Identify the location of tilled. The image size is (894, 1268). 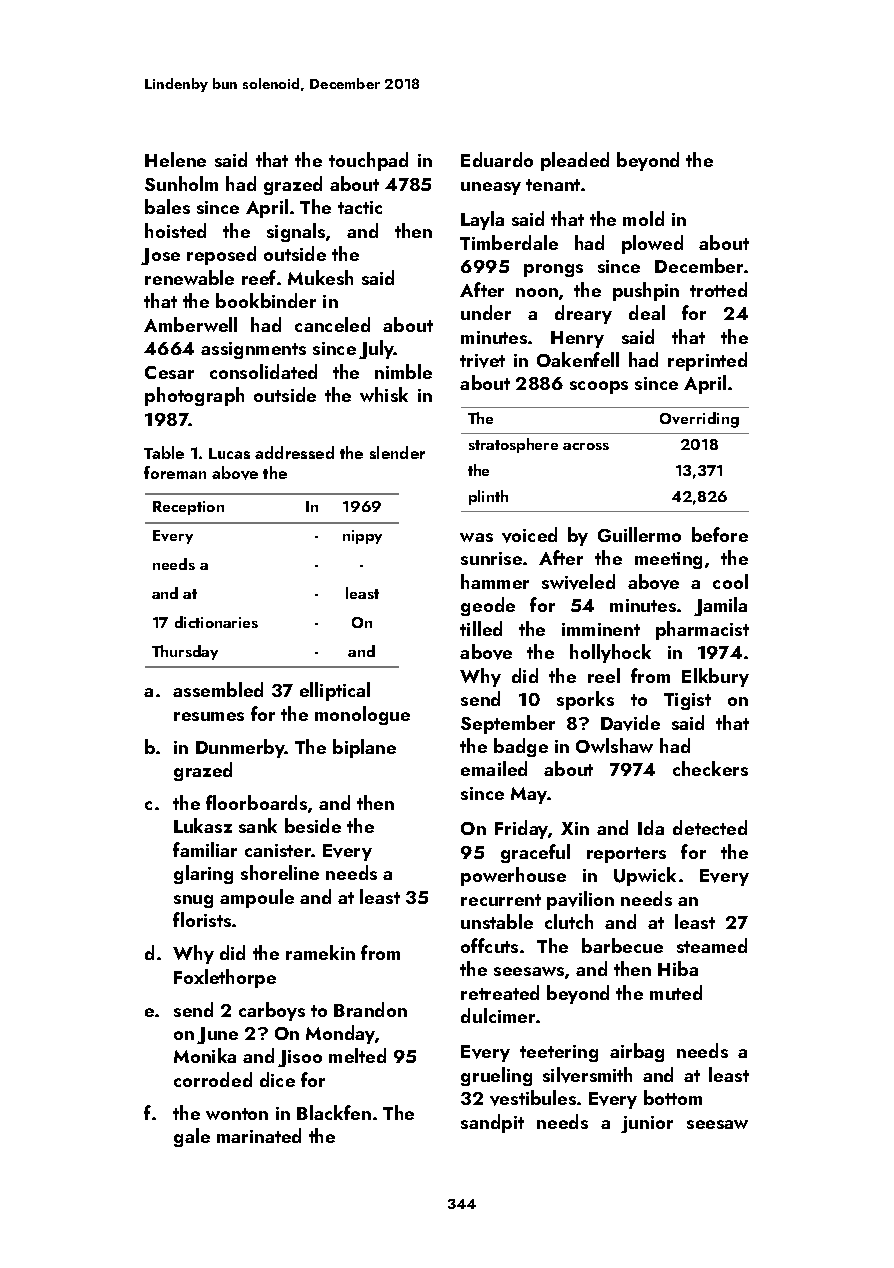
(481, 628).
